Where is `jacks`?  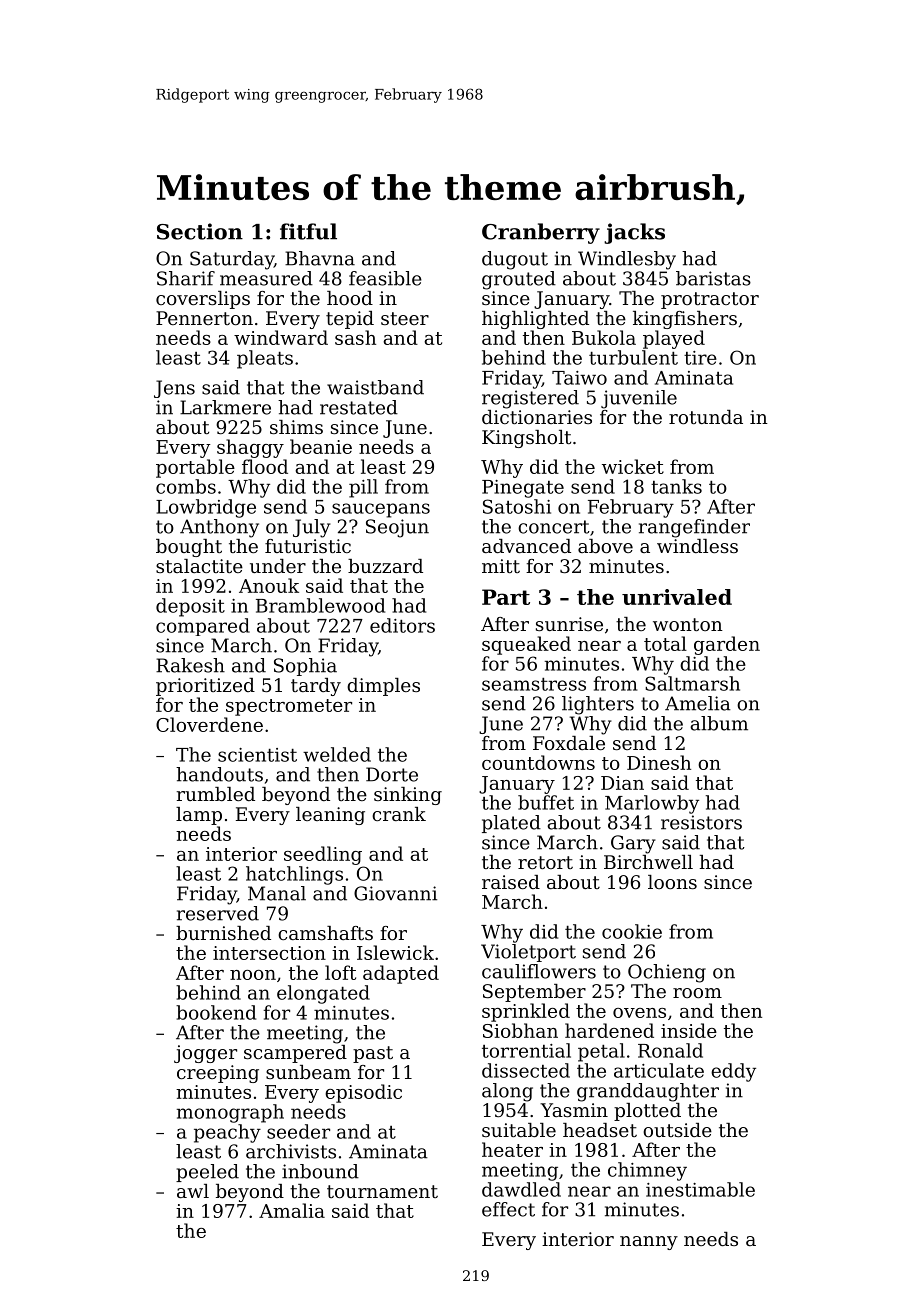
jacks is located at coordinates (634, 233).
